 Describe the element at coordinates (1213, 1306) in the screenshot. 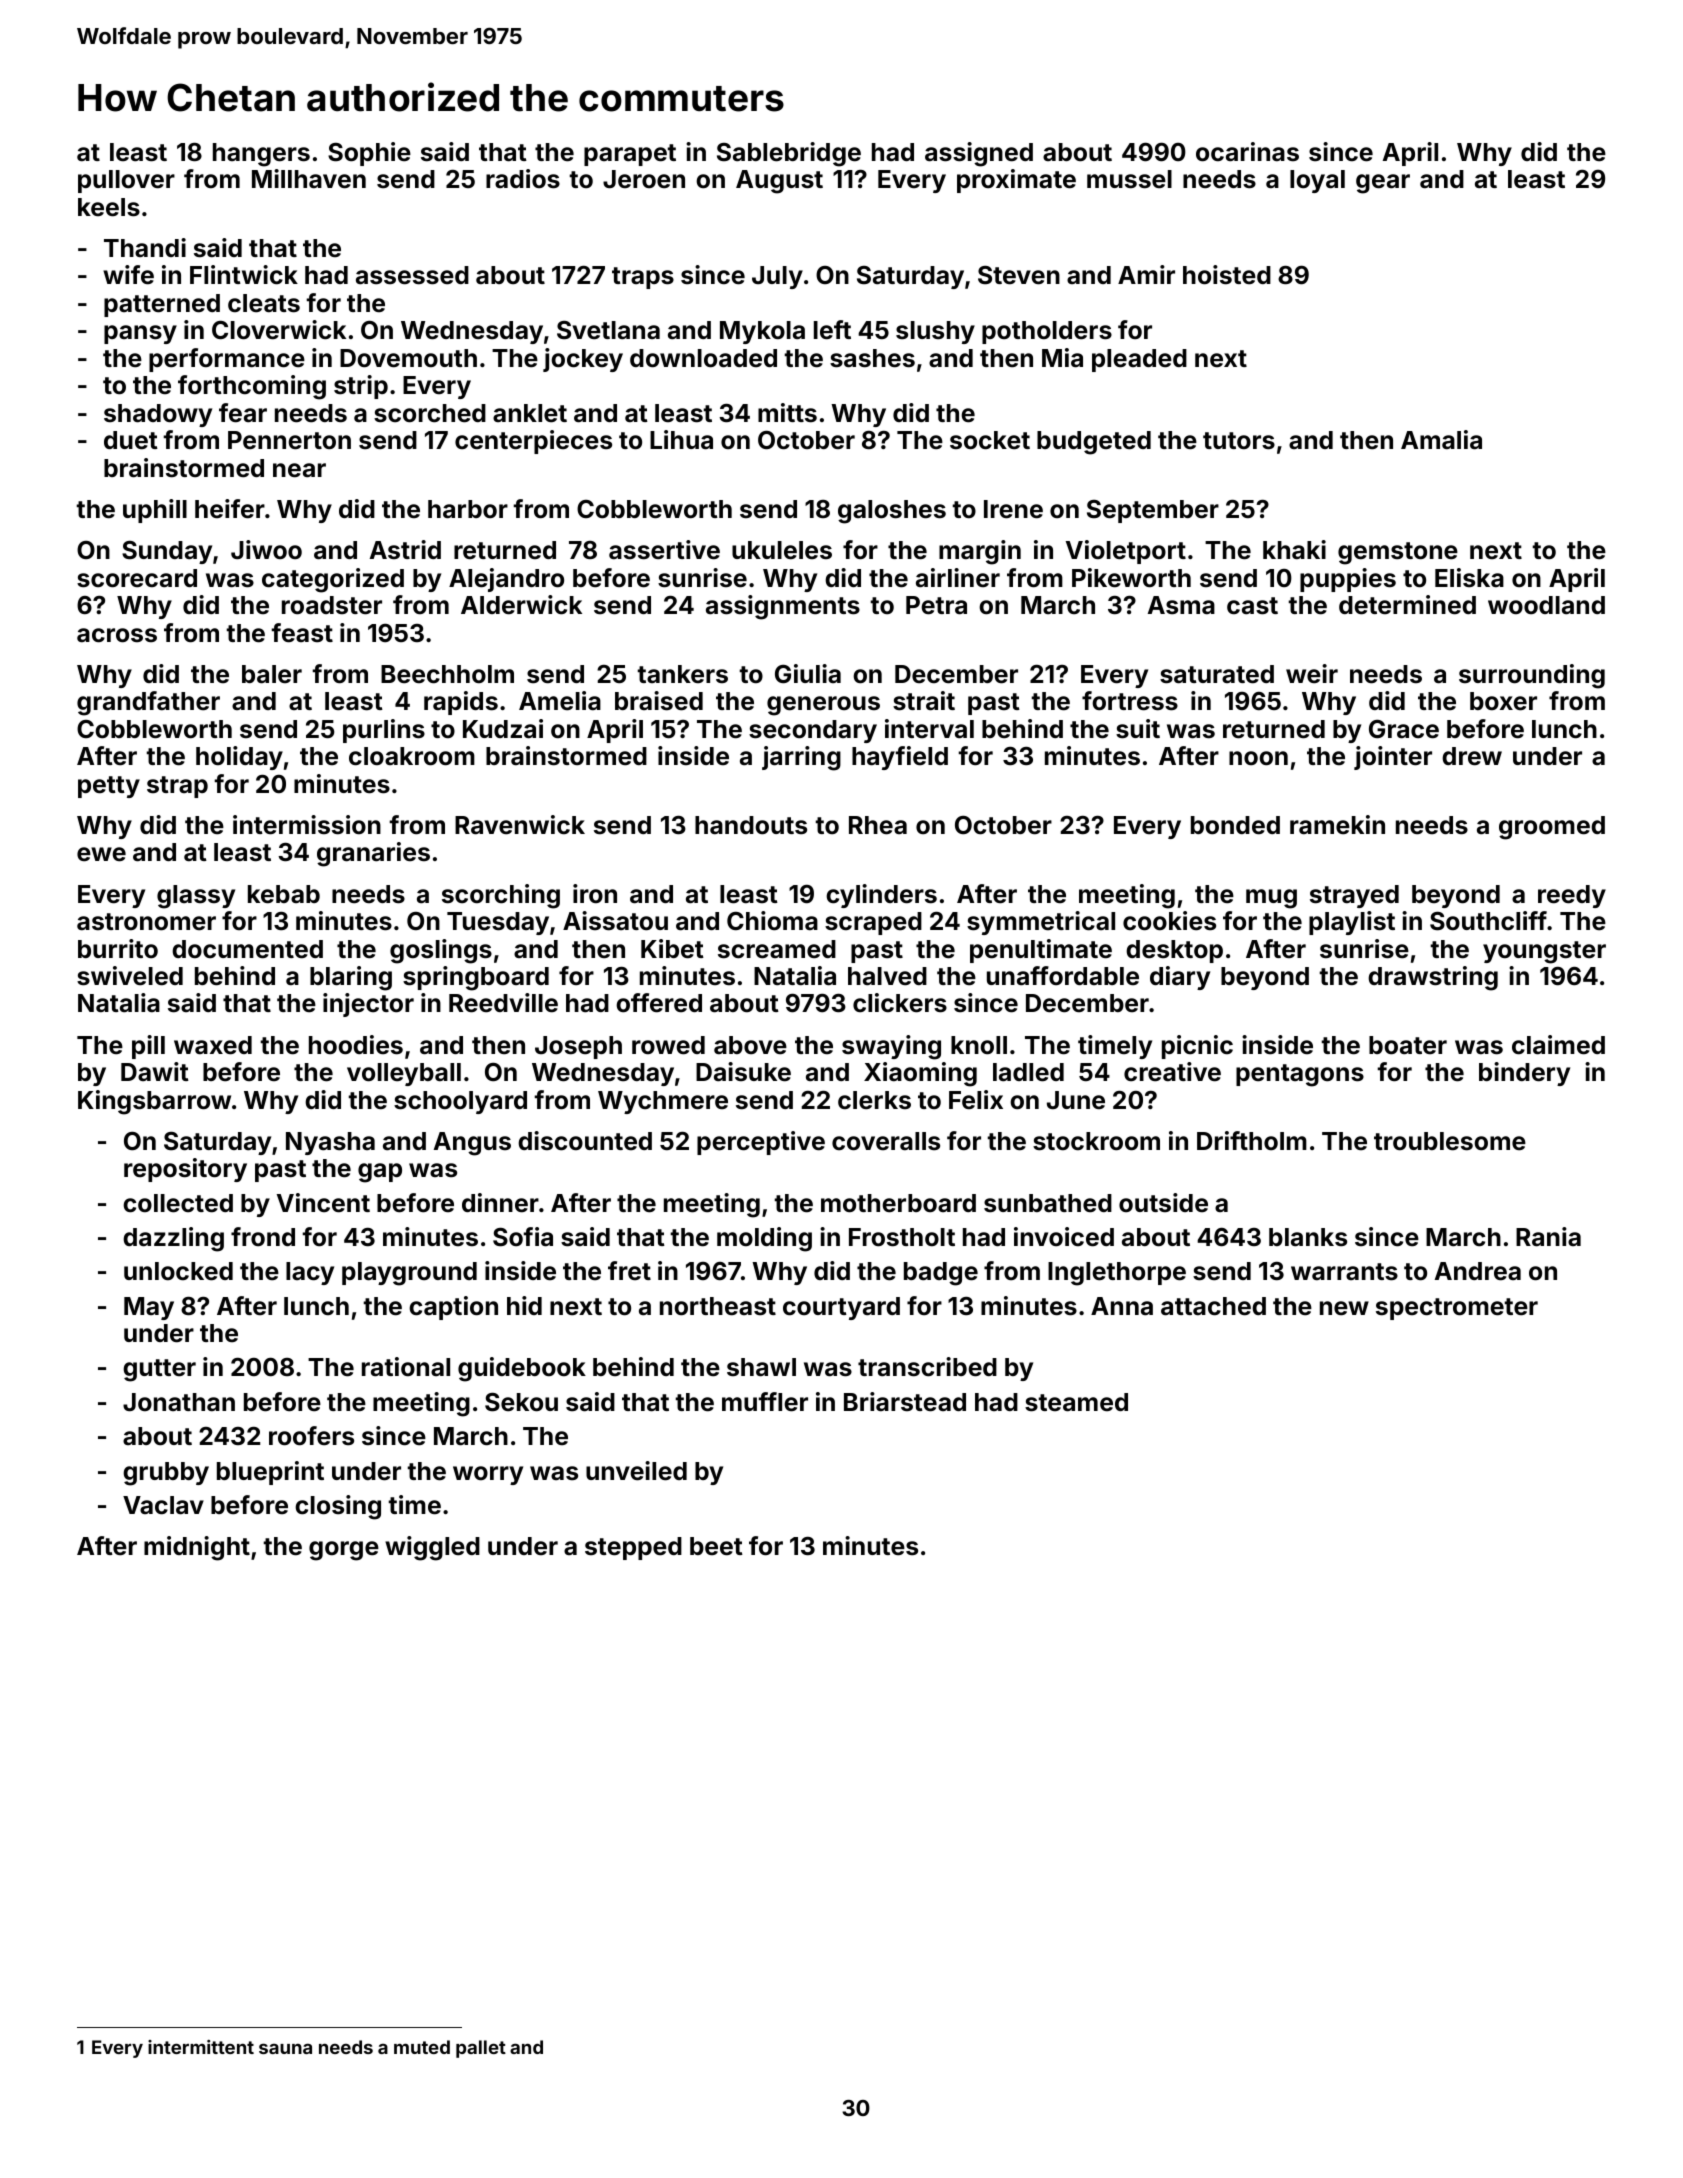

I see `attached` at that location.
